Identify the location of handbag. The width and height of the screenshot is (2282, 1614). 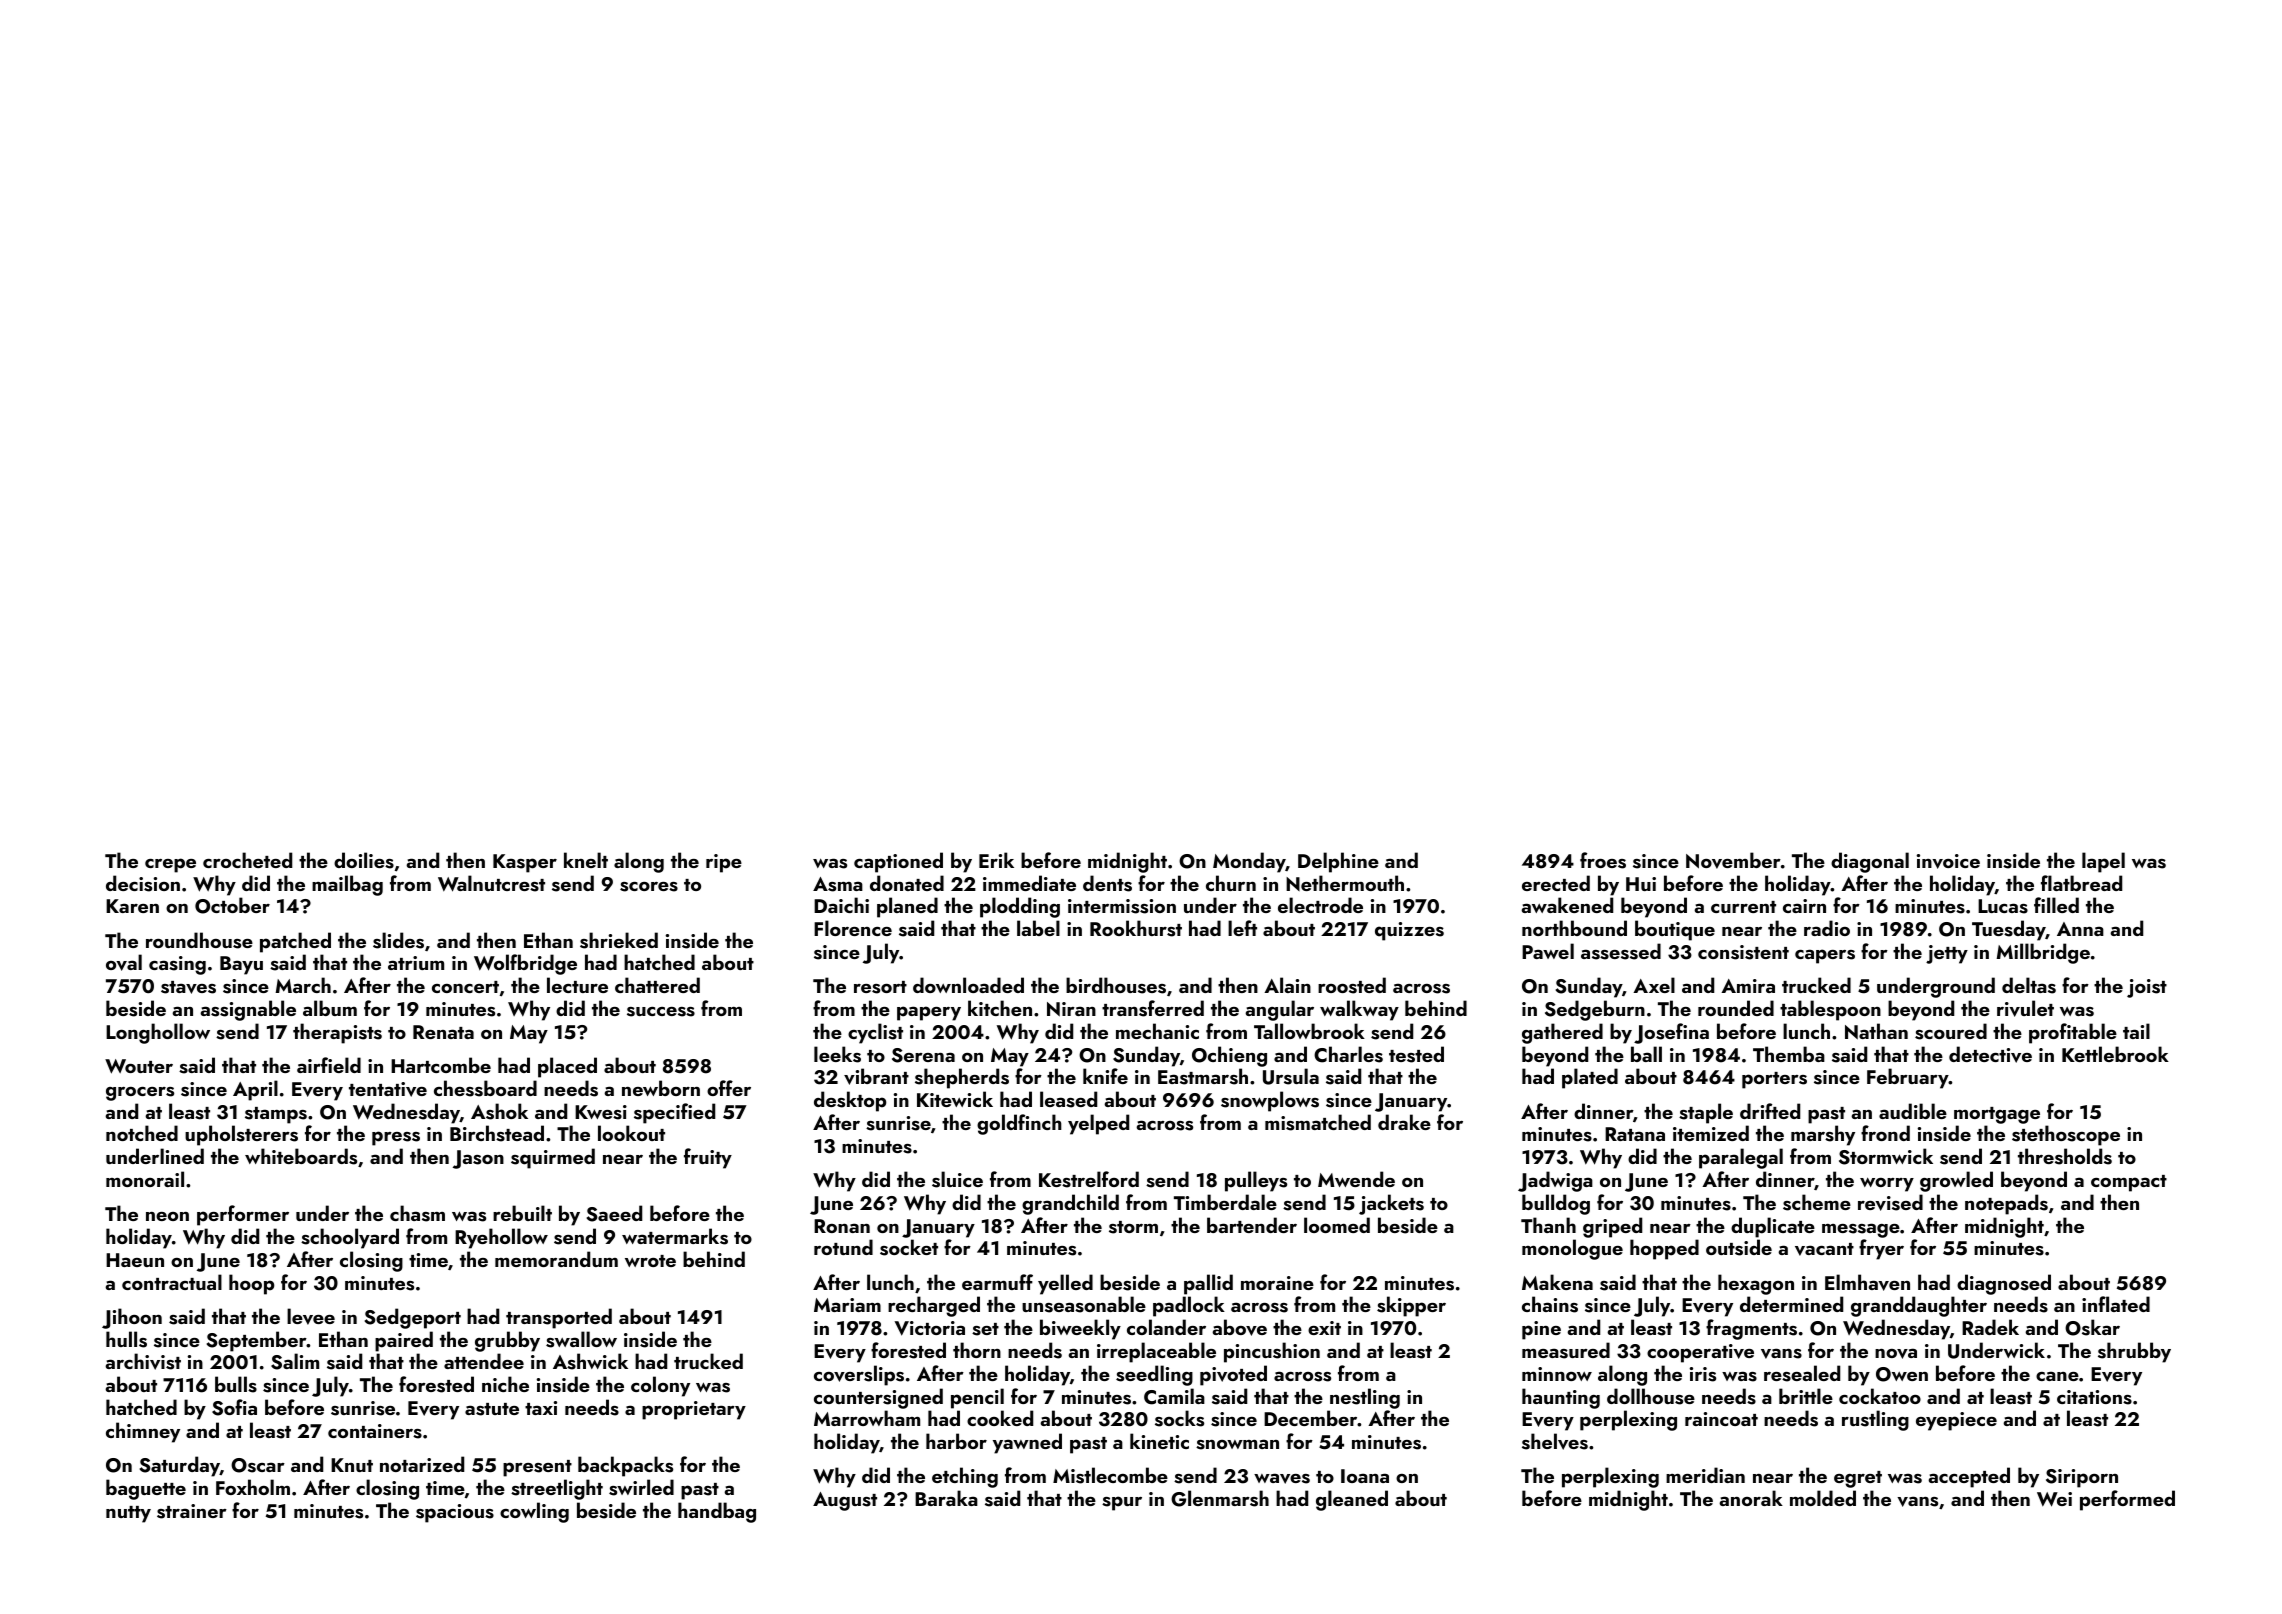
(717, 1512).
